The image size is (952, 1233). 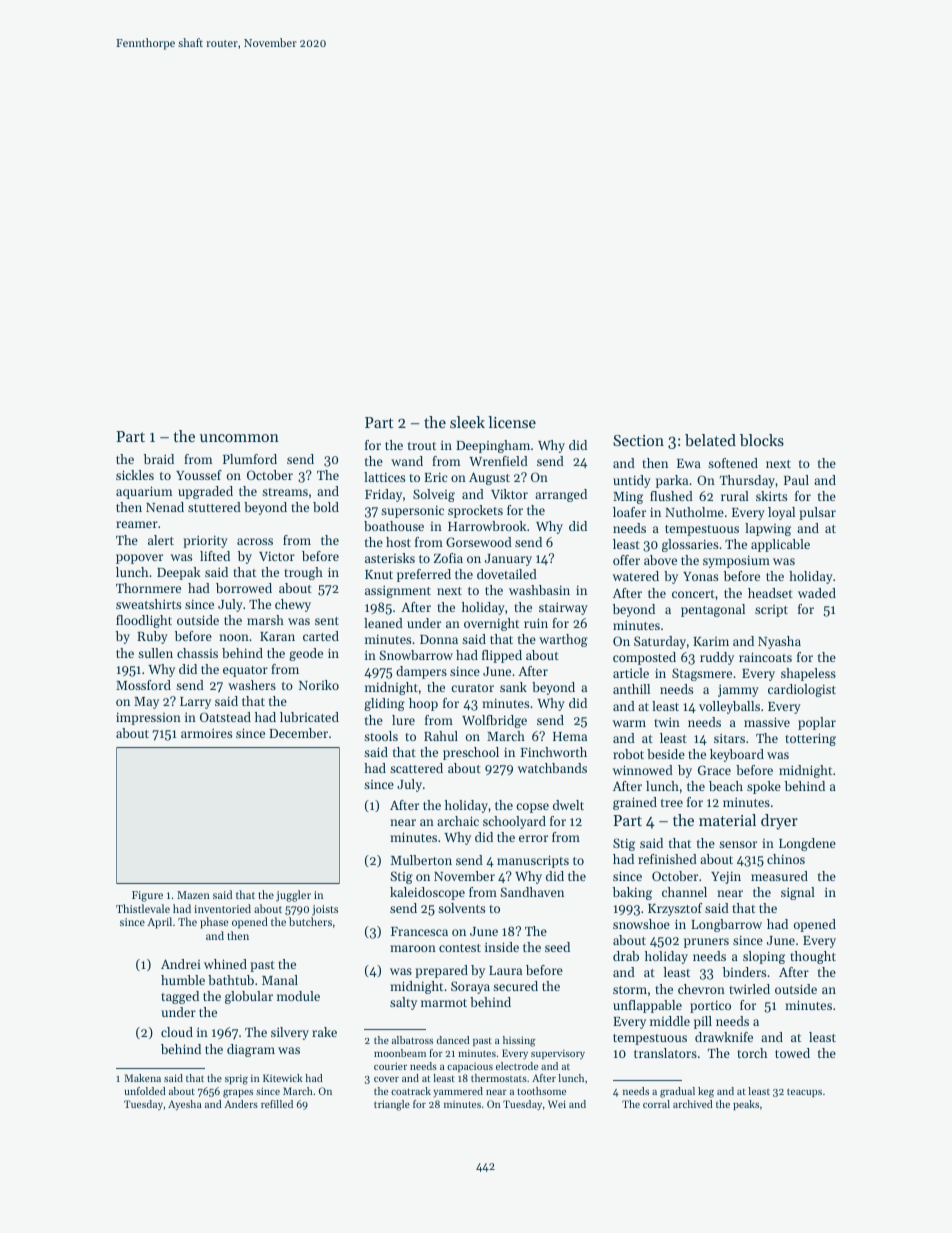 I want to click on sweatshirts, so click(x=148, y=604).
